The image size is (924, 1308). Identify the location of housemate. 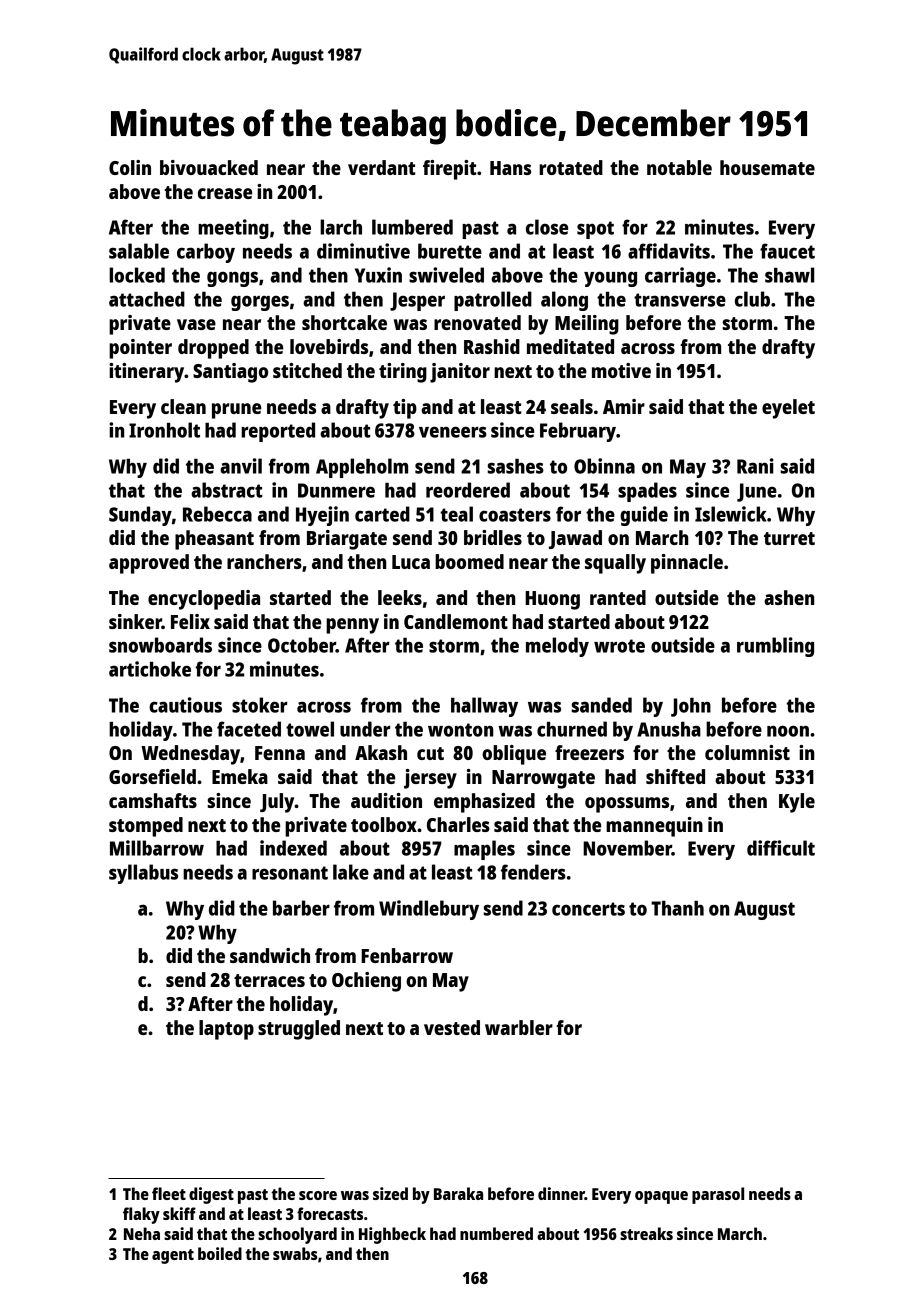
(767, 167).
